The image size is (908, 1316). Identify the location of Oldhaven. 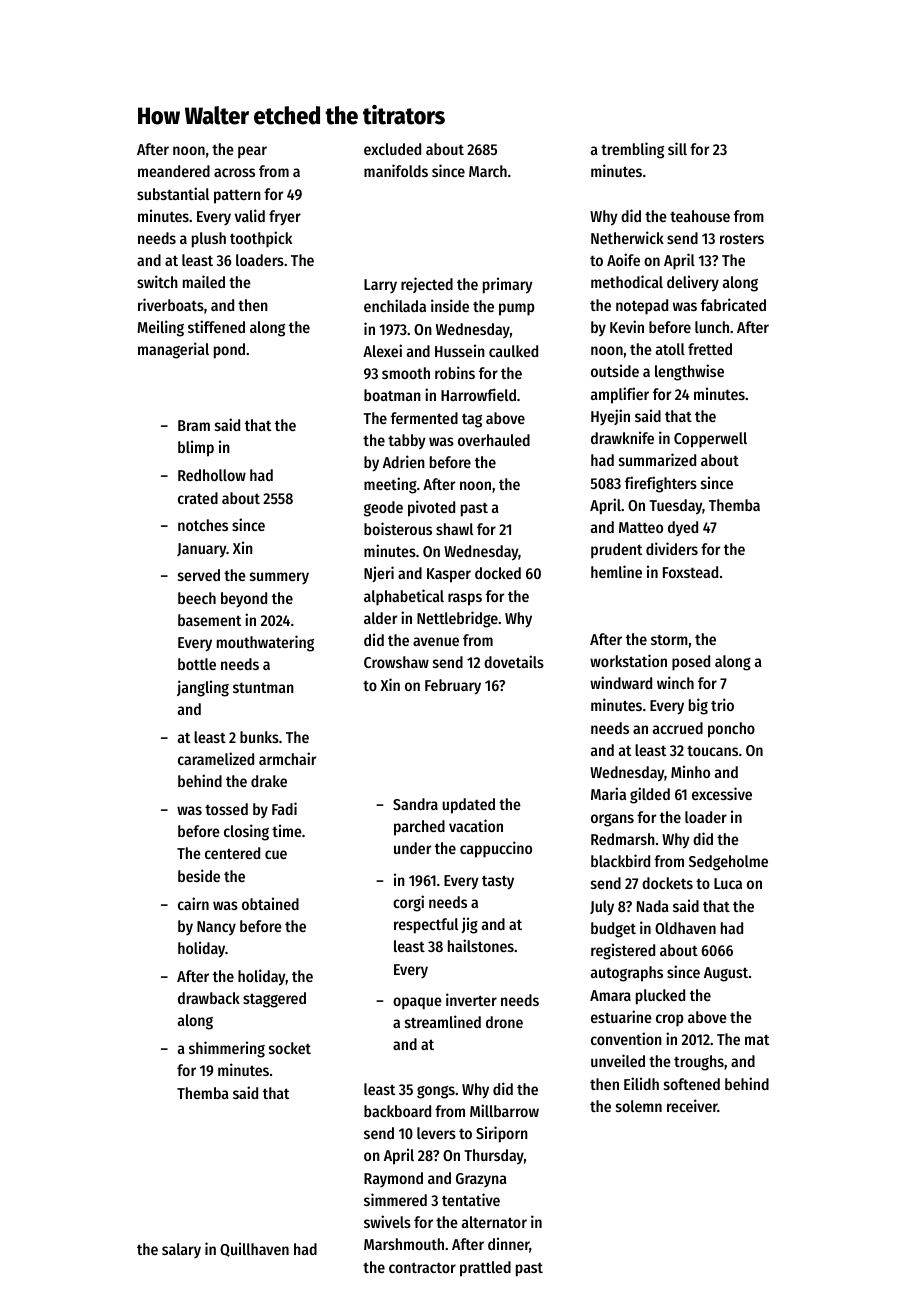
(685, 928).
